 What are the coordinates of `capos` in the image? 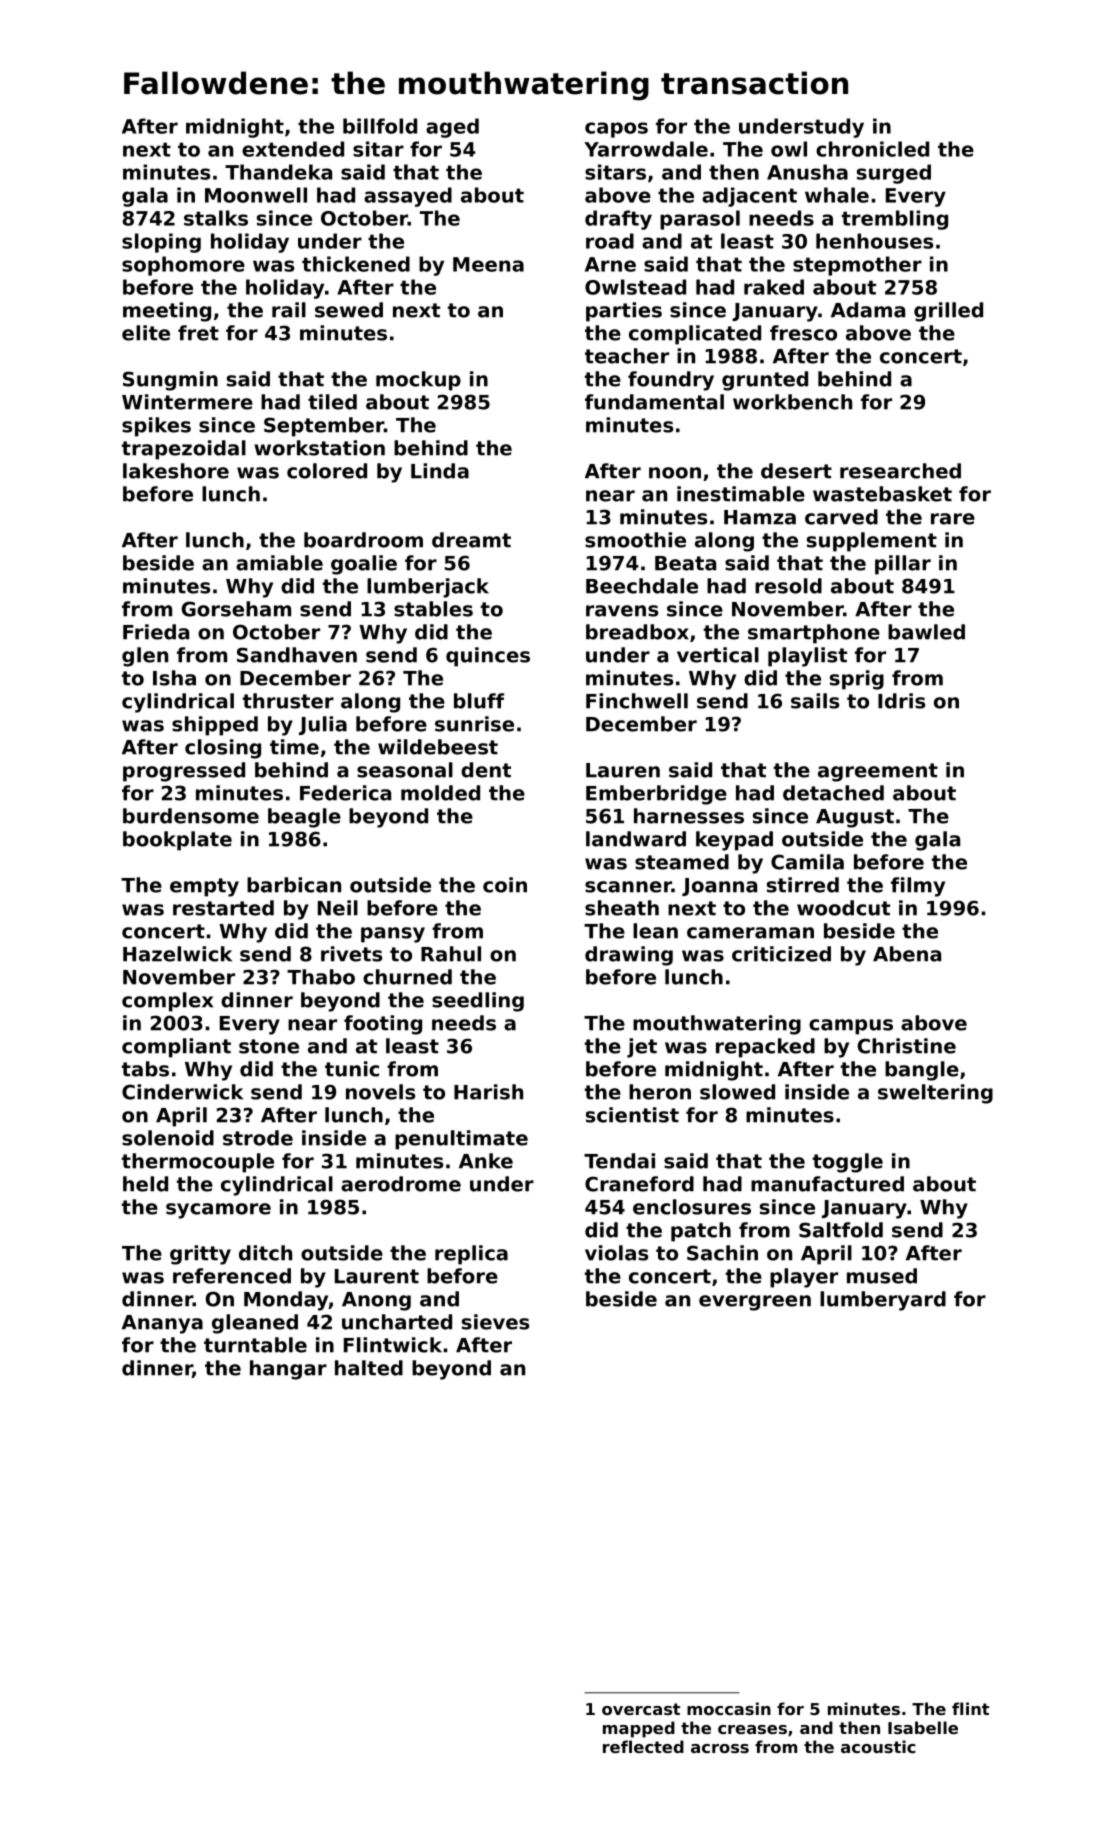 It's located at (616, 130).
